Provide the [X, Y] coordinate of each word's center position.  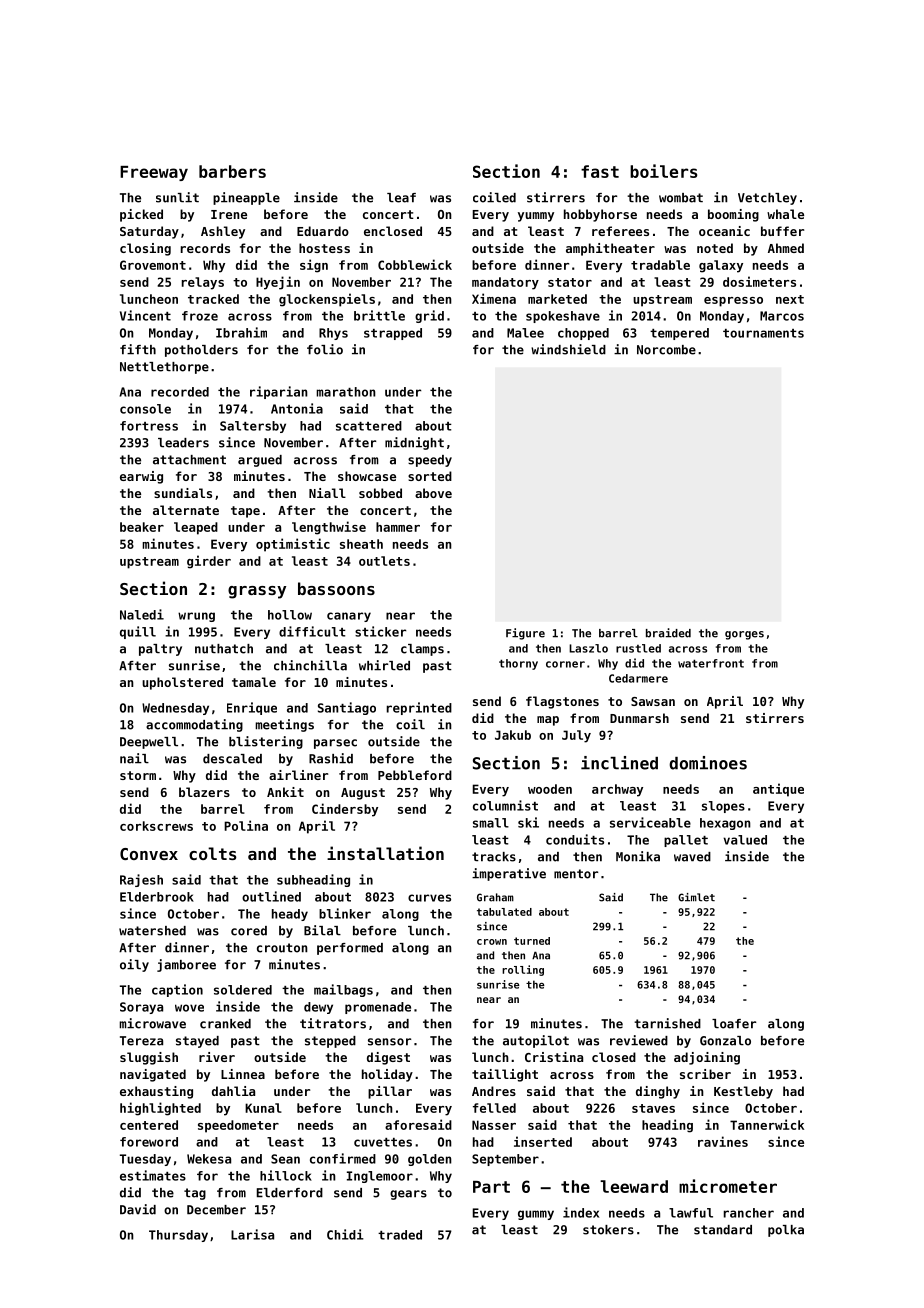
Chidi [345, 1234]
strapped [393, 334]
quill [138, 632]
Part [491, 1187]
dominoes [708, 763]
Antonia [297, 408]
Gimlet [696, 897]
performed [350, 949]
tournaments [763, 333]
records [205, 248]
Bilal [322, 930]
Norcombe [666, 350]
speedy [430, 461]
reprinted [419, 708]
